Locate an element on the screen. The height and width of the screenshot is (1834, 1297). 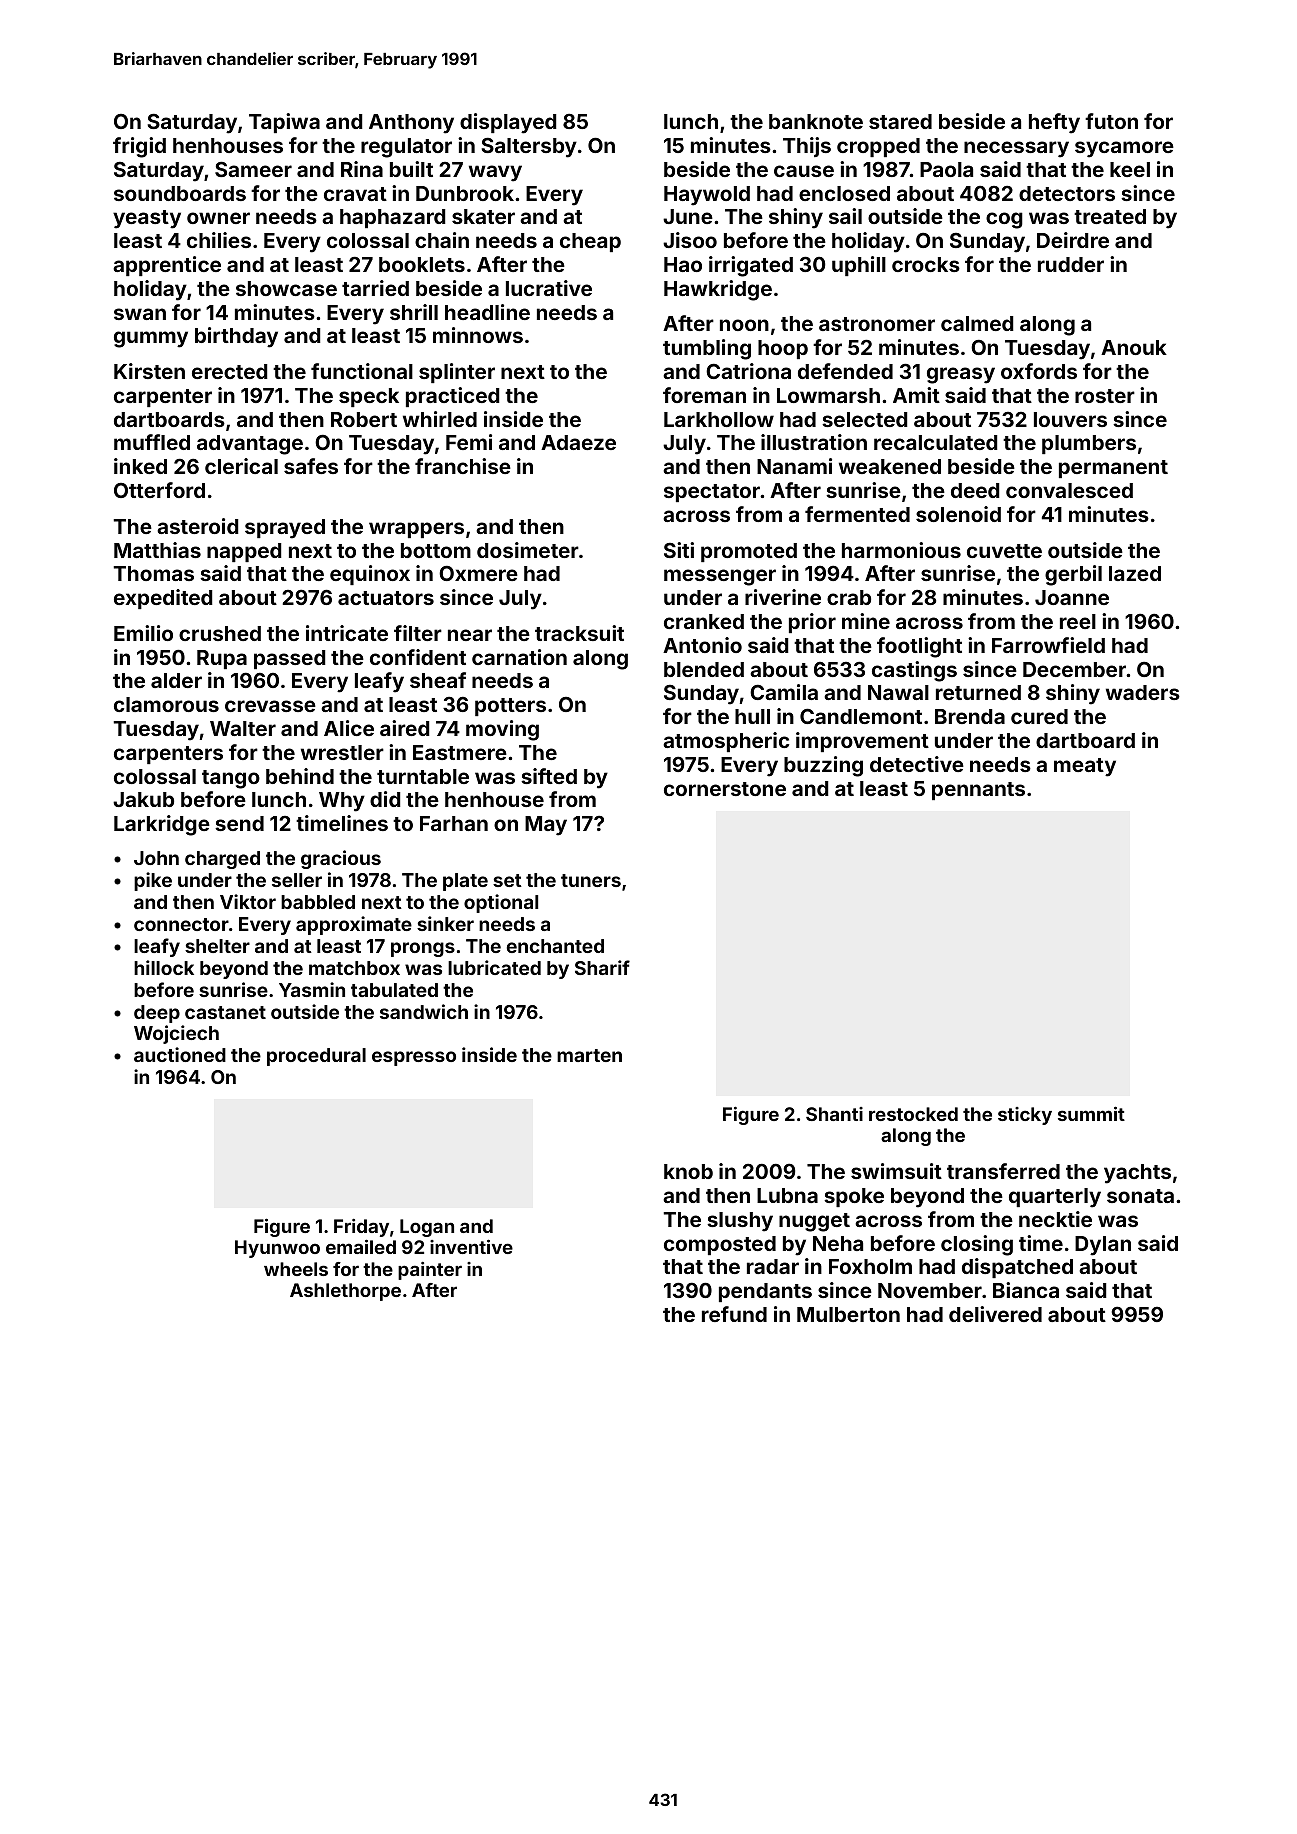
Tapiwa is located at coordinates (284, 123).
